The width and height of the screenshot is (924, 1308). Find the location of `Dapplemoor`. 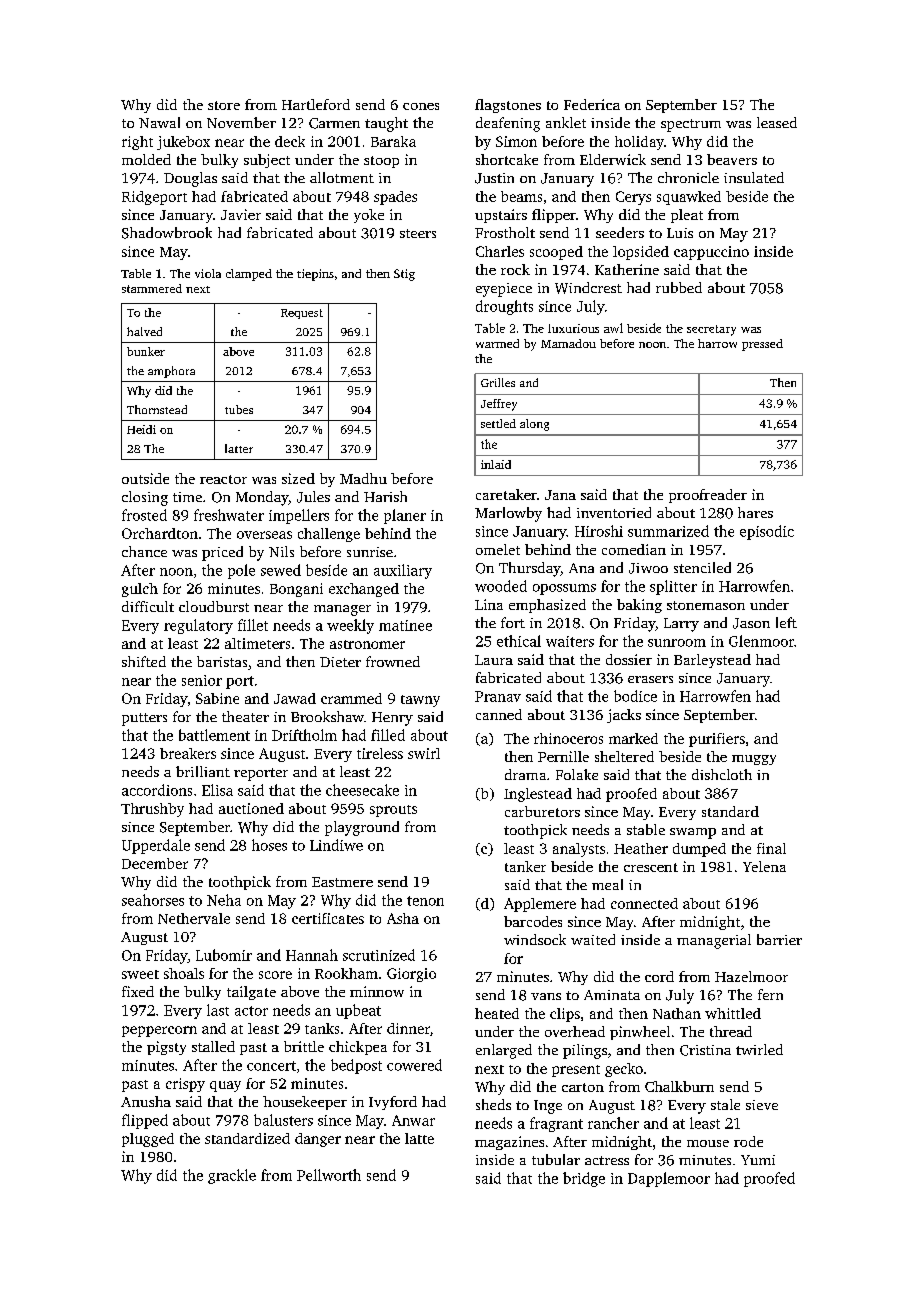

Dapplemoor is located at coordinates (669, 1179).
